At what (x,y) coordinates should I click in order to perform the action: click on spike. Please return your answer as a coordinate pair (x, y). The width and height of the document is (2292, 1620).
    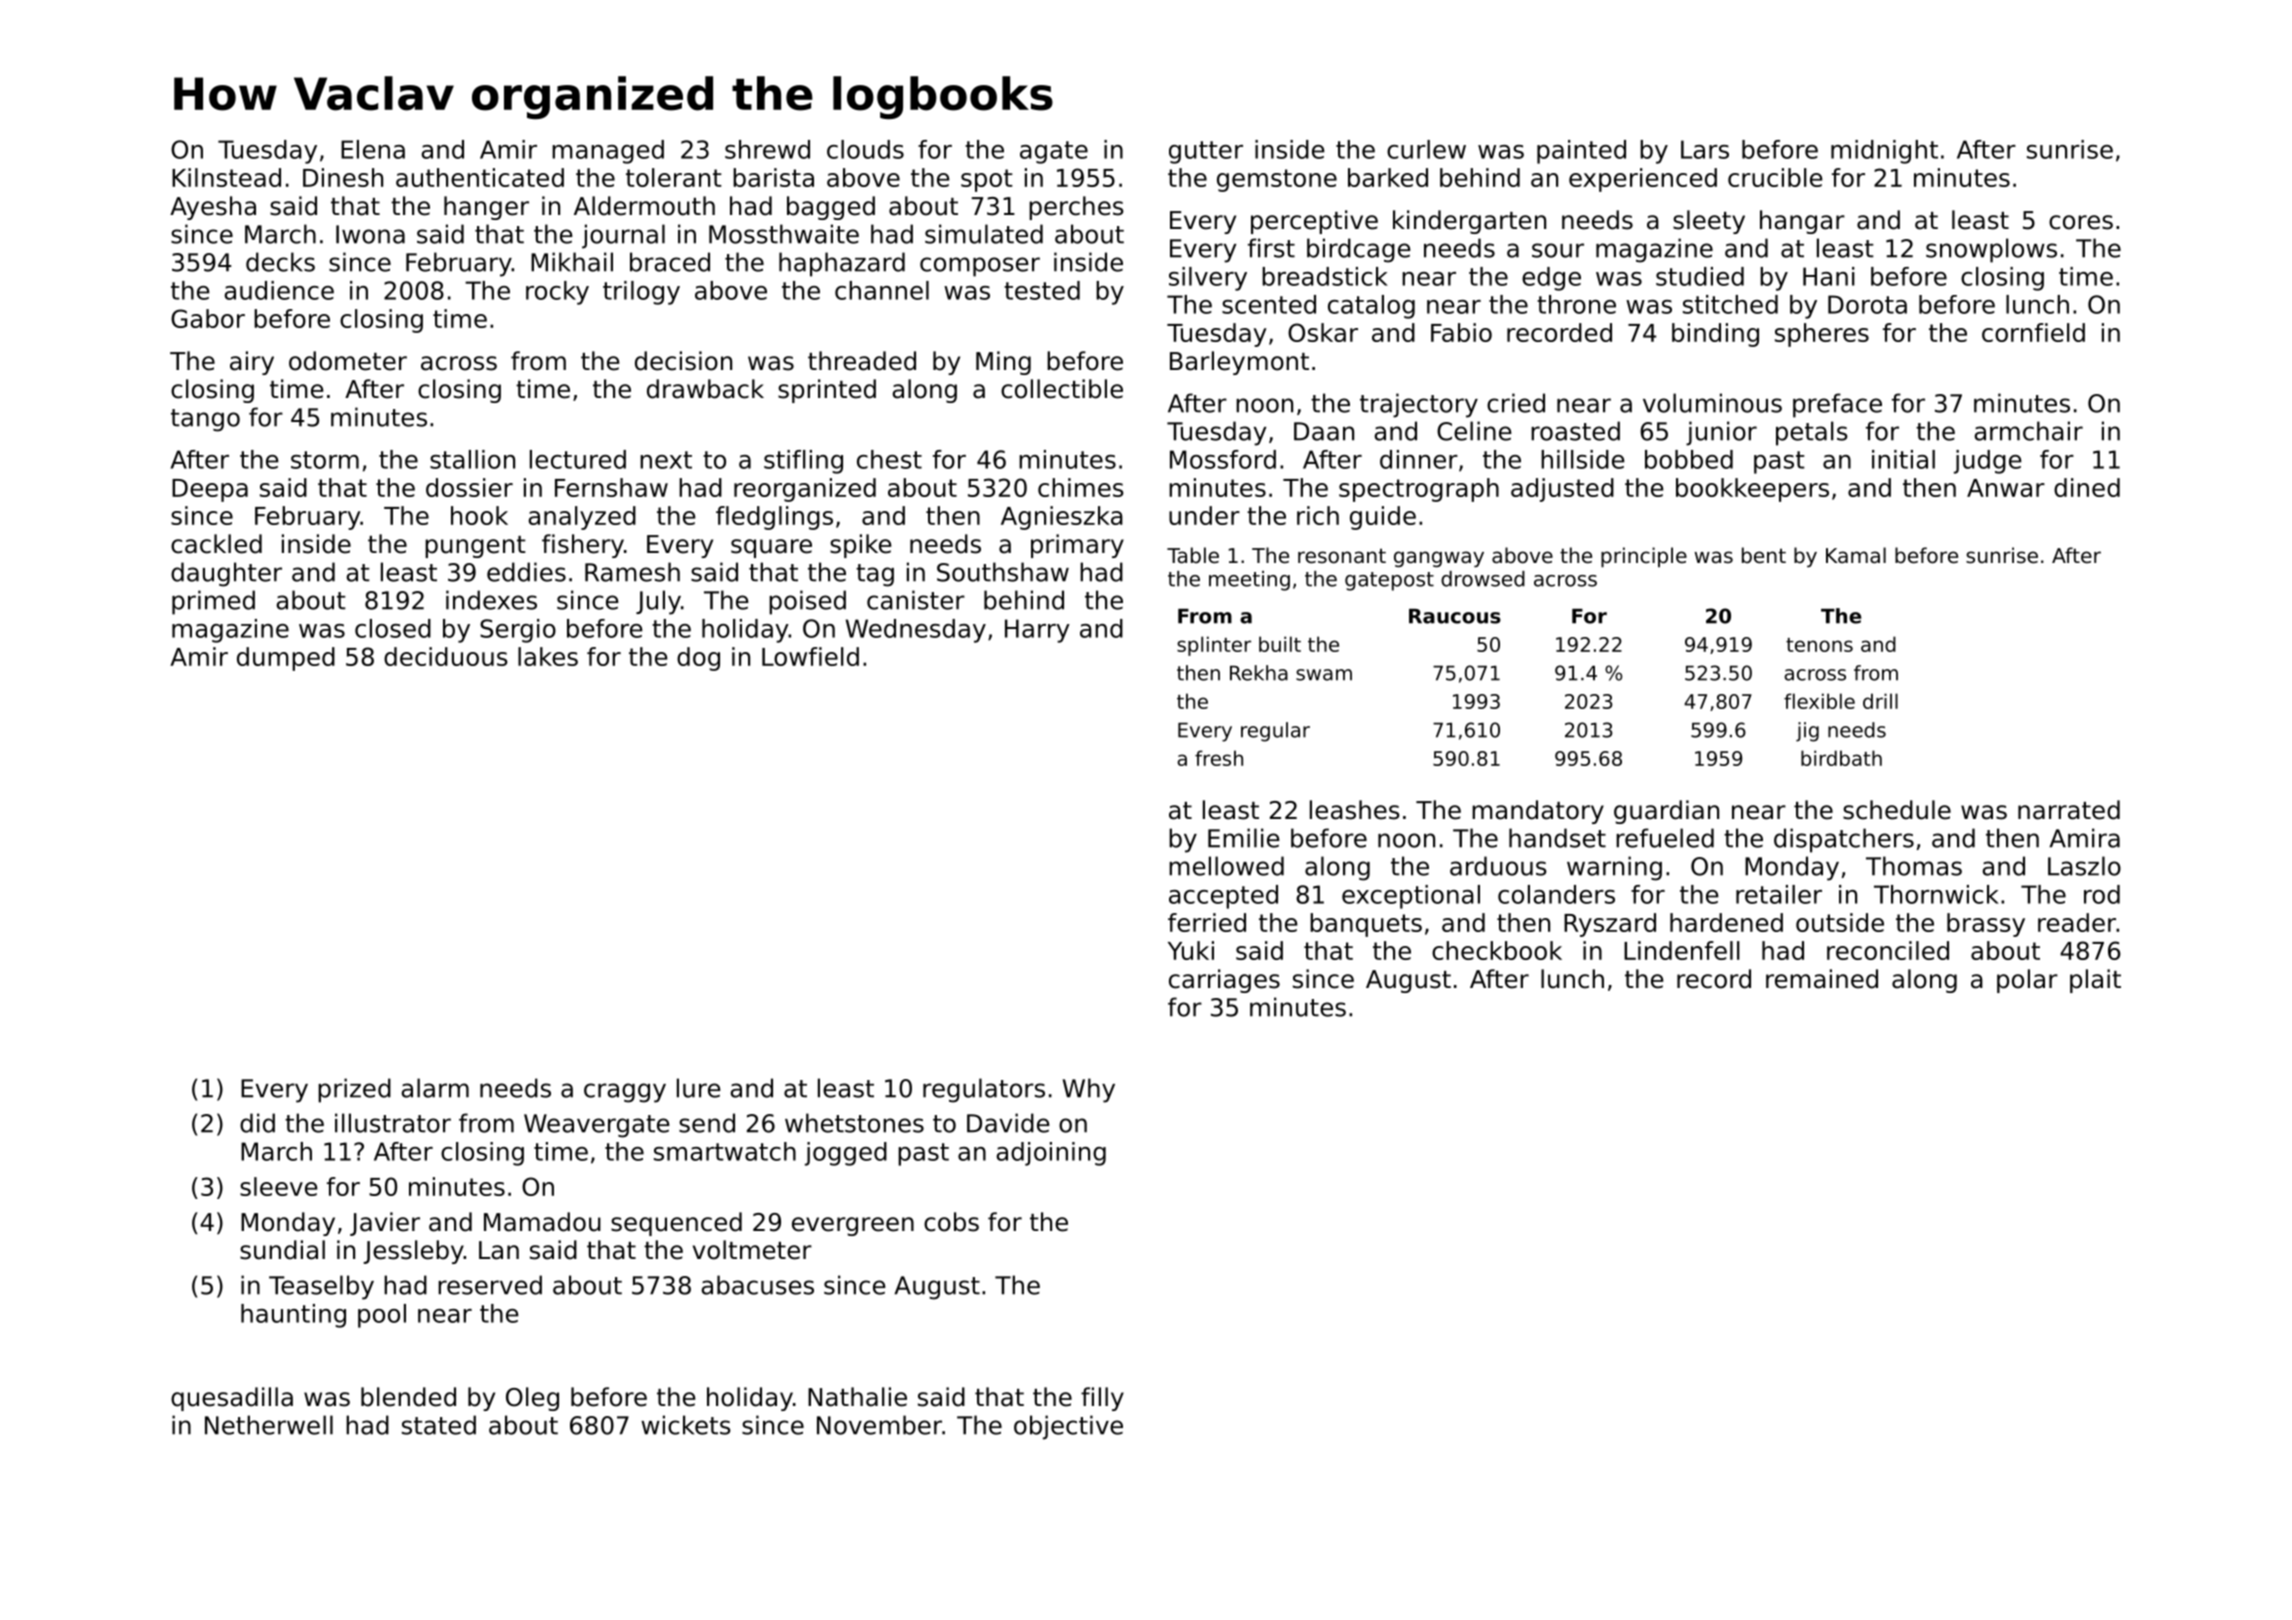
    Looking at the image, I should click on (860, 546).
